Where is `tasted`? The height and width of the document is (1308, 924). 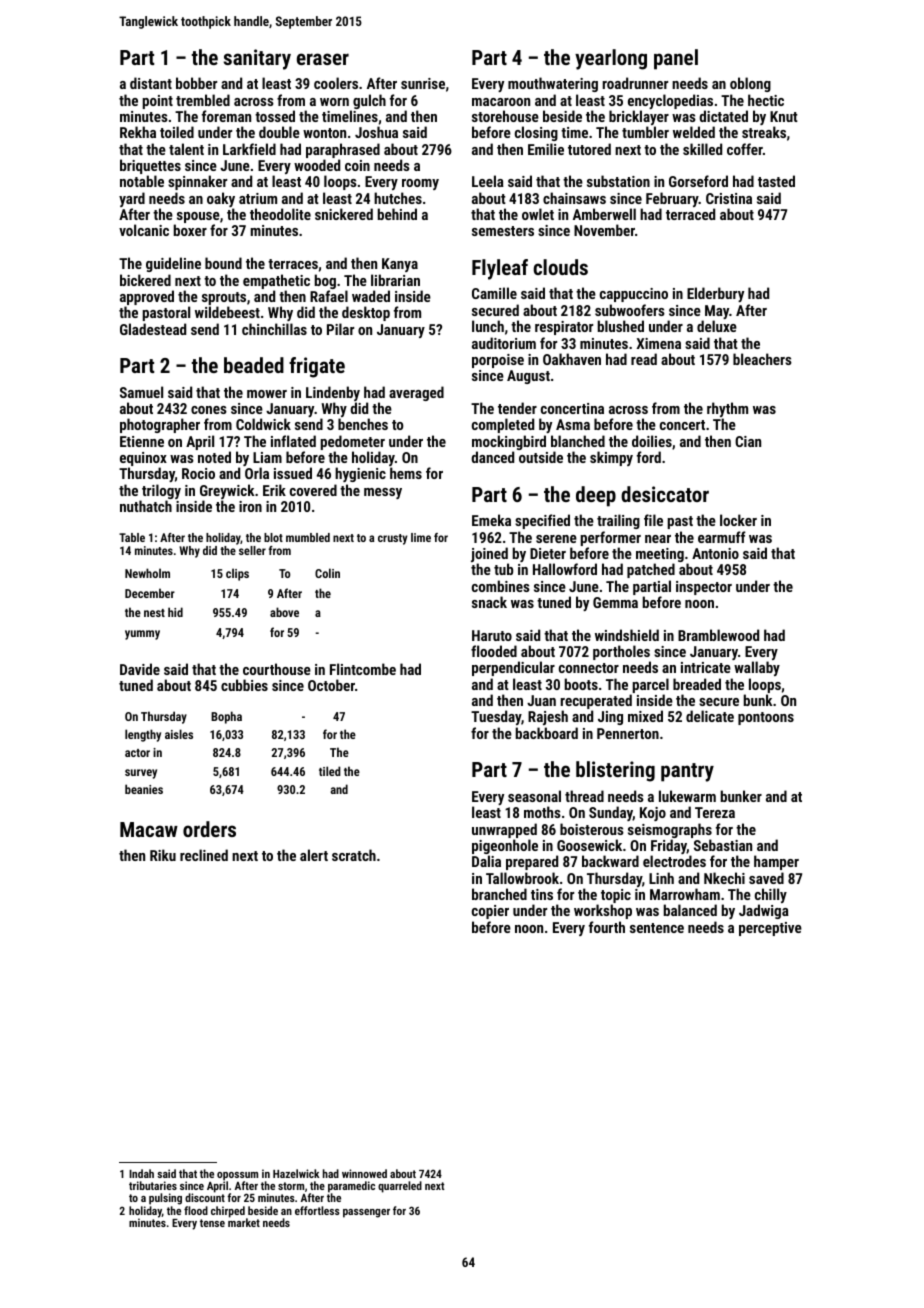
tasted is located at coordinates (776, 181).
